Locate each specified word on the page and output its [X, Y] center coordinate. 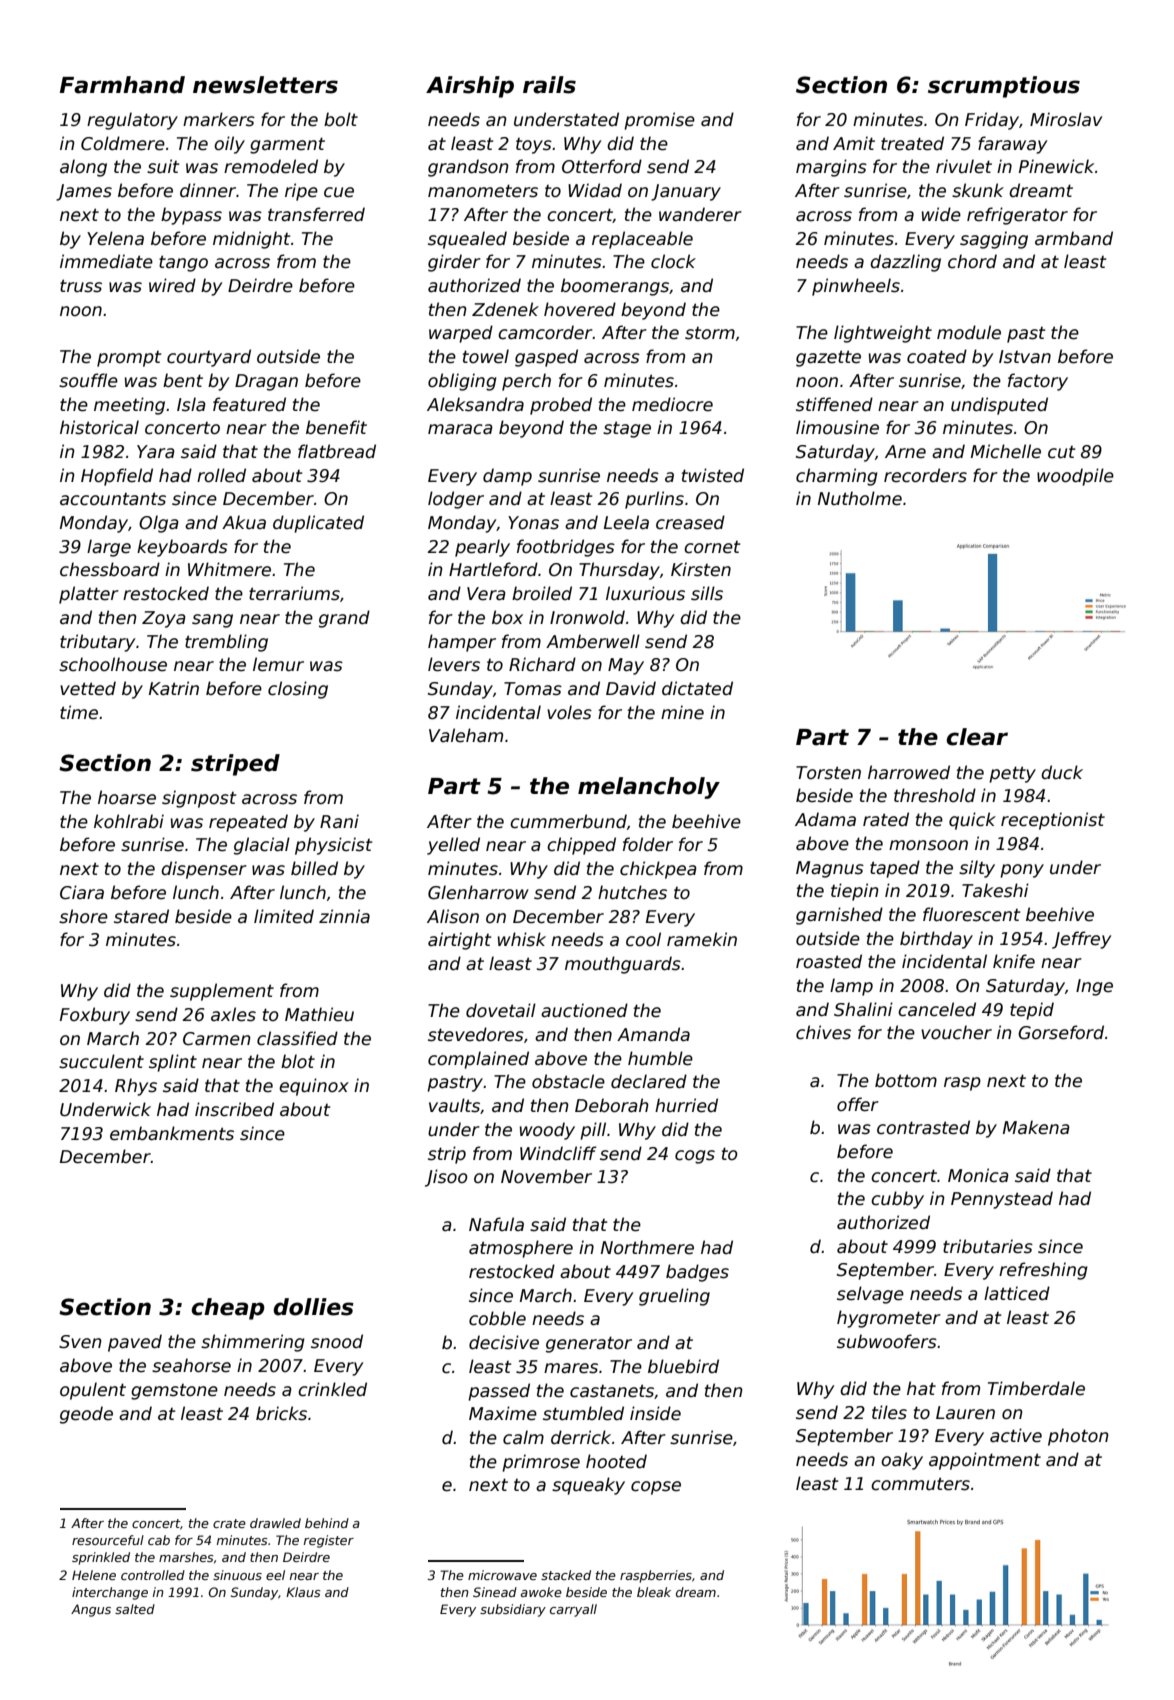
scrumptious [1004, 87]
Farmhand [122, 85]
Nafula [496, 1224]
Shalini [863, 1009]
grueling [674, 1297]
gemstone [174, 1392]
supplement [222, 992]
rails [549, 85]
